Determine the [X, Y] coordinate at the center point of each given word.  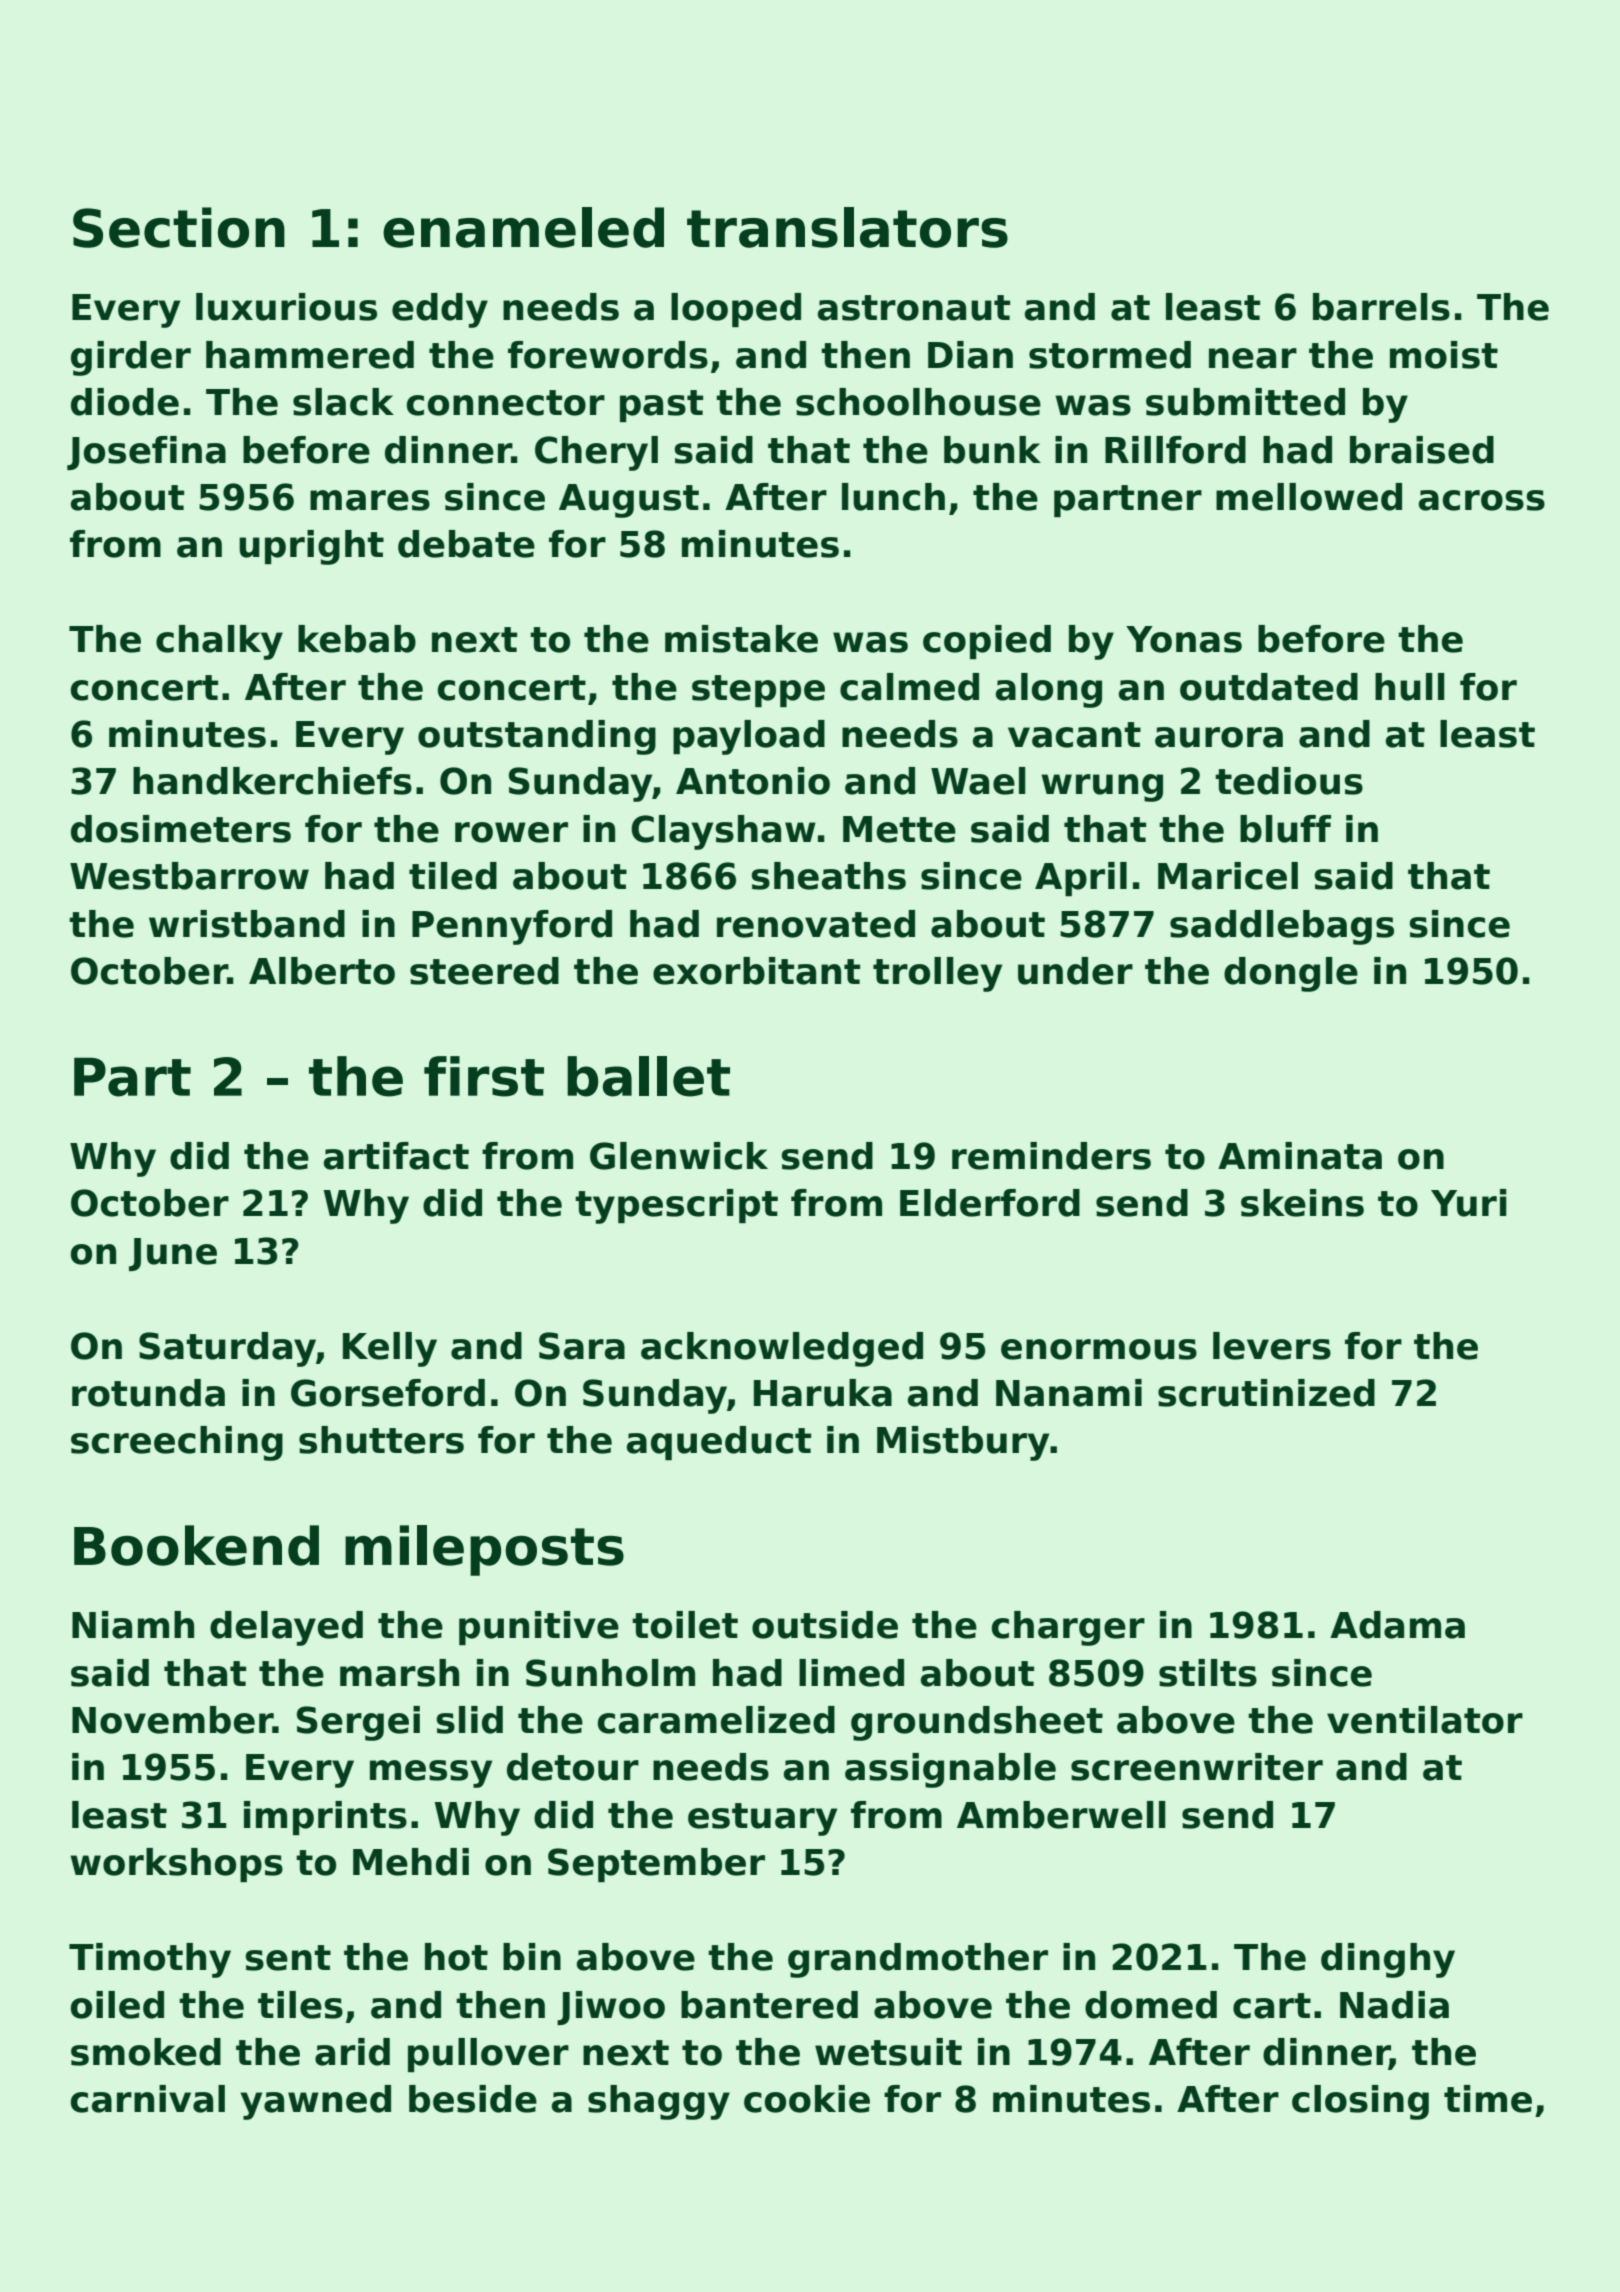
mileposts [484, 1550]
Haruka [823, 1393]
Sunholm [610, 1673]
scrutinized [1266, 1393]
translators [847, 227]
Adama [1397, 1625]
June [173, 1254]
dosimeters [181, 829]
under [1075, 971]
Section [179, 227]
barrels [1381, 307]
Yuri [1469, 1203]
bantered [769, 2005]
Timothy [150, 1960]
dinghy [1388, 1960]
